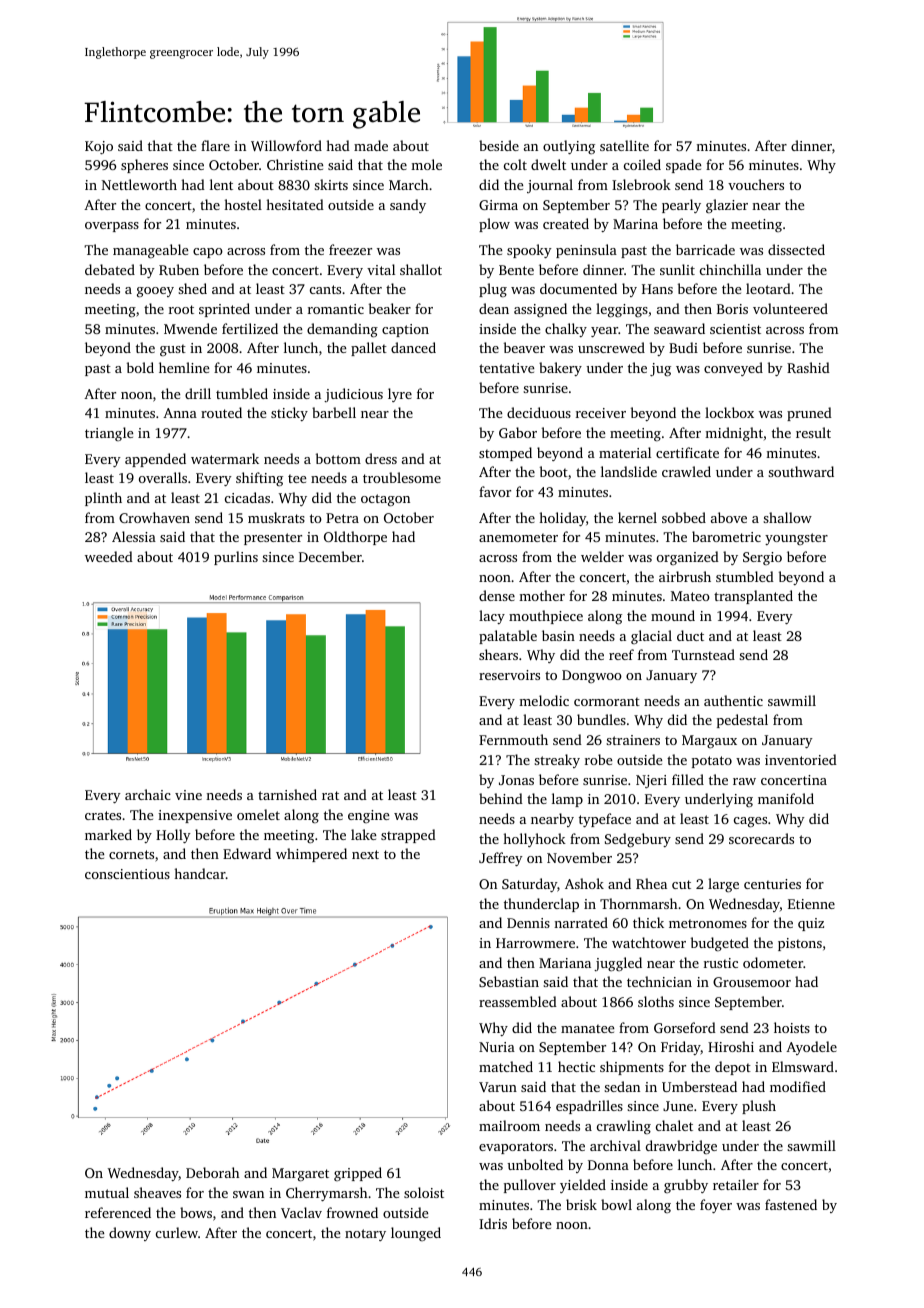  What do you see at coordinates (756, 184) in the screenshot?
I see `vouchers` at bounding box center [756, 184].
